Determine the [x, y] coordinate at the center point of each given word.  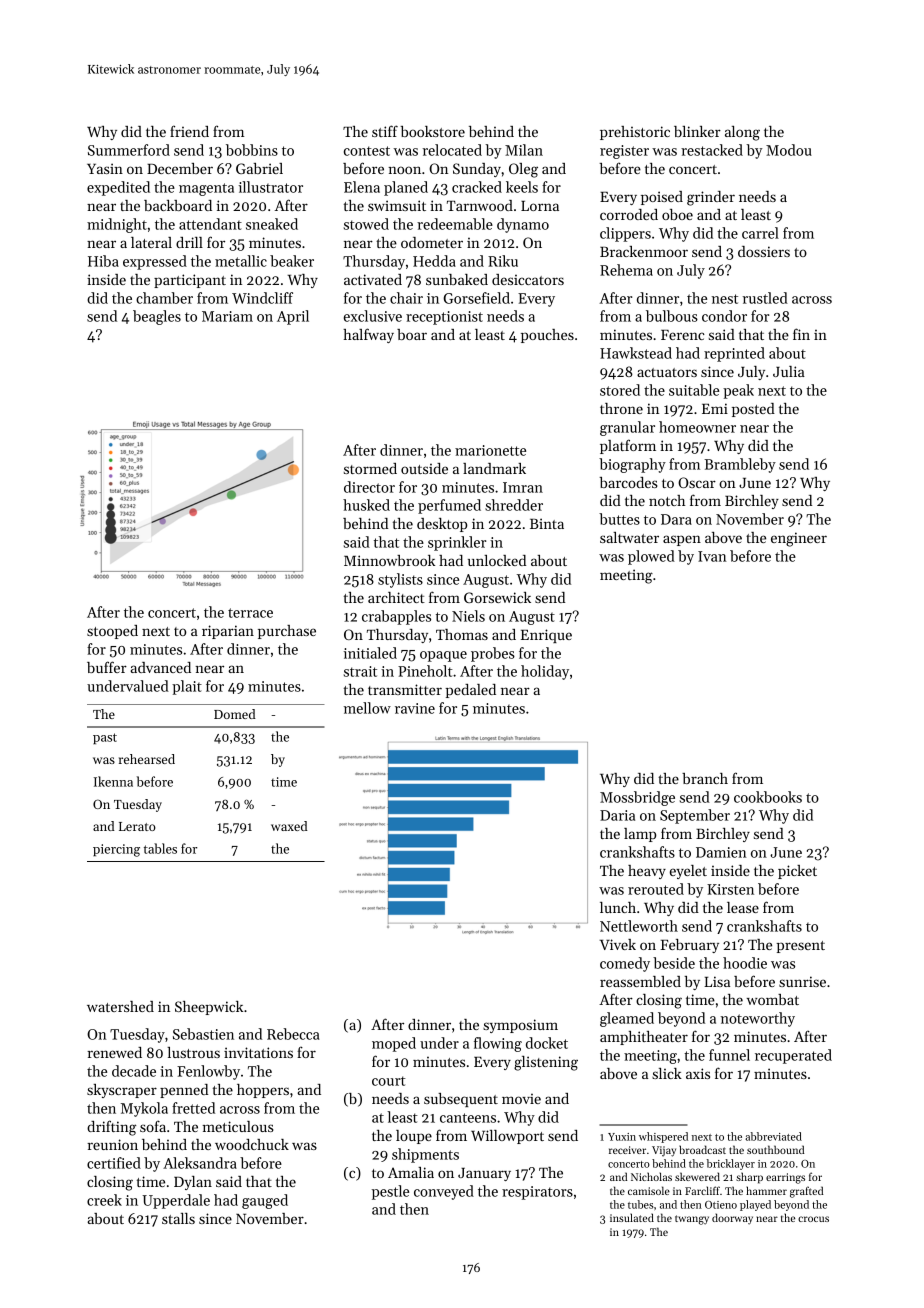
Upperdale [176, 1201]
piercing [116, 850]
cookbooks [768, 797]
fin [801, 334]
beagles [157, 317]
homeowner [697, 427]
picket [797, 872]
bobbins [252, 150]
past [105, 738]
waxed [289, 826]
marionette [490, 450]
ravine [415, 708]
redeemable [455, 224]
